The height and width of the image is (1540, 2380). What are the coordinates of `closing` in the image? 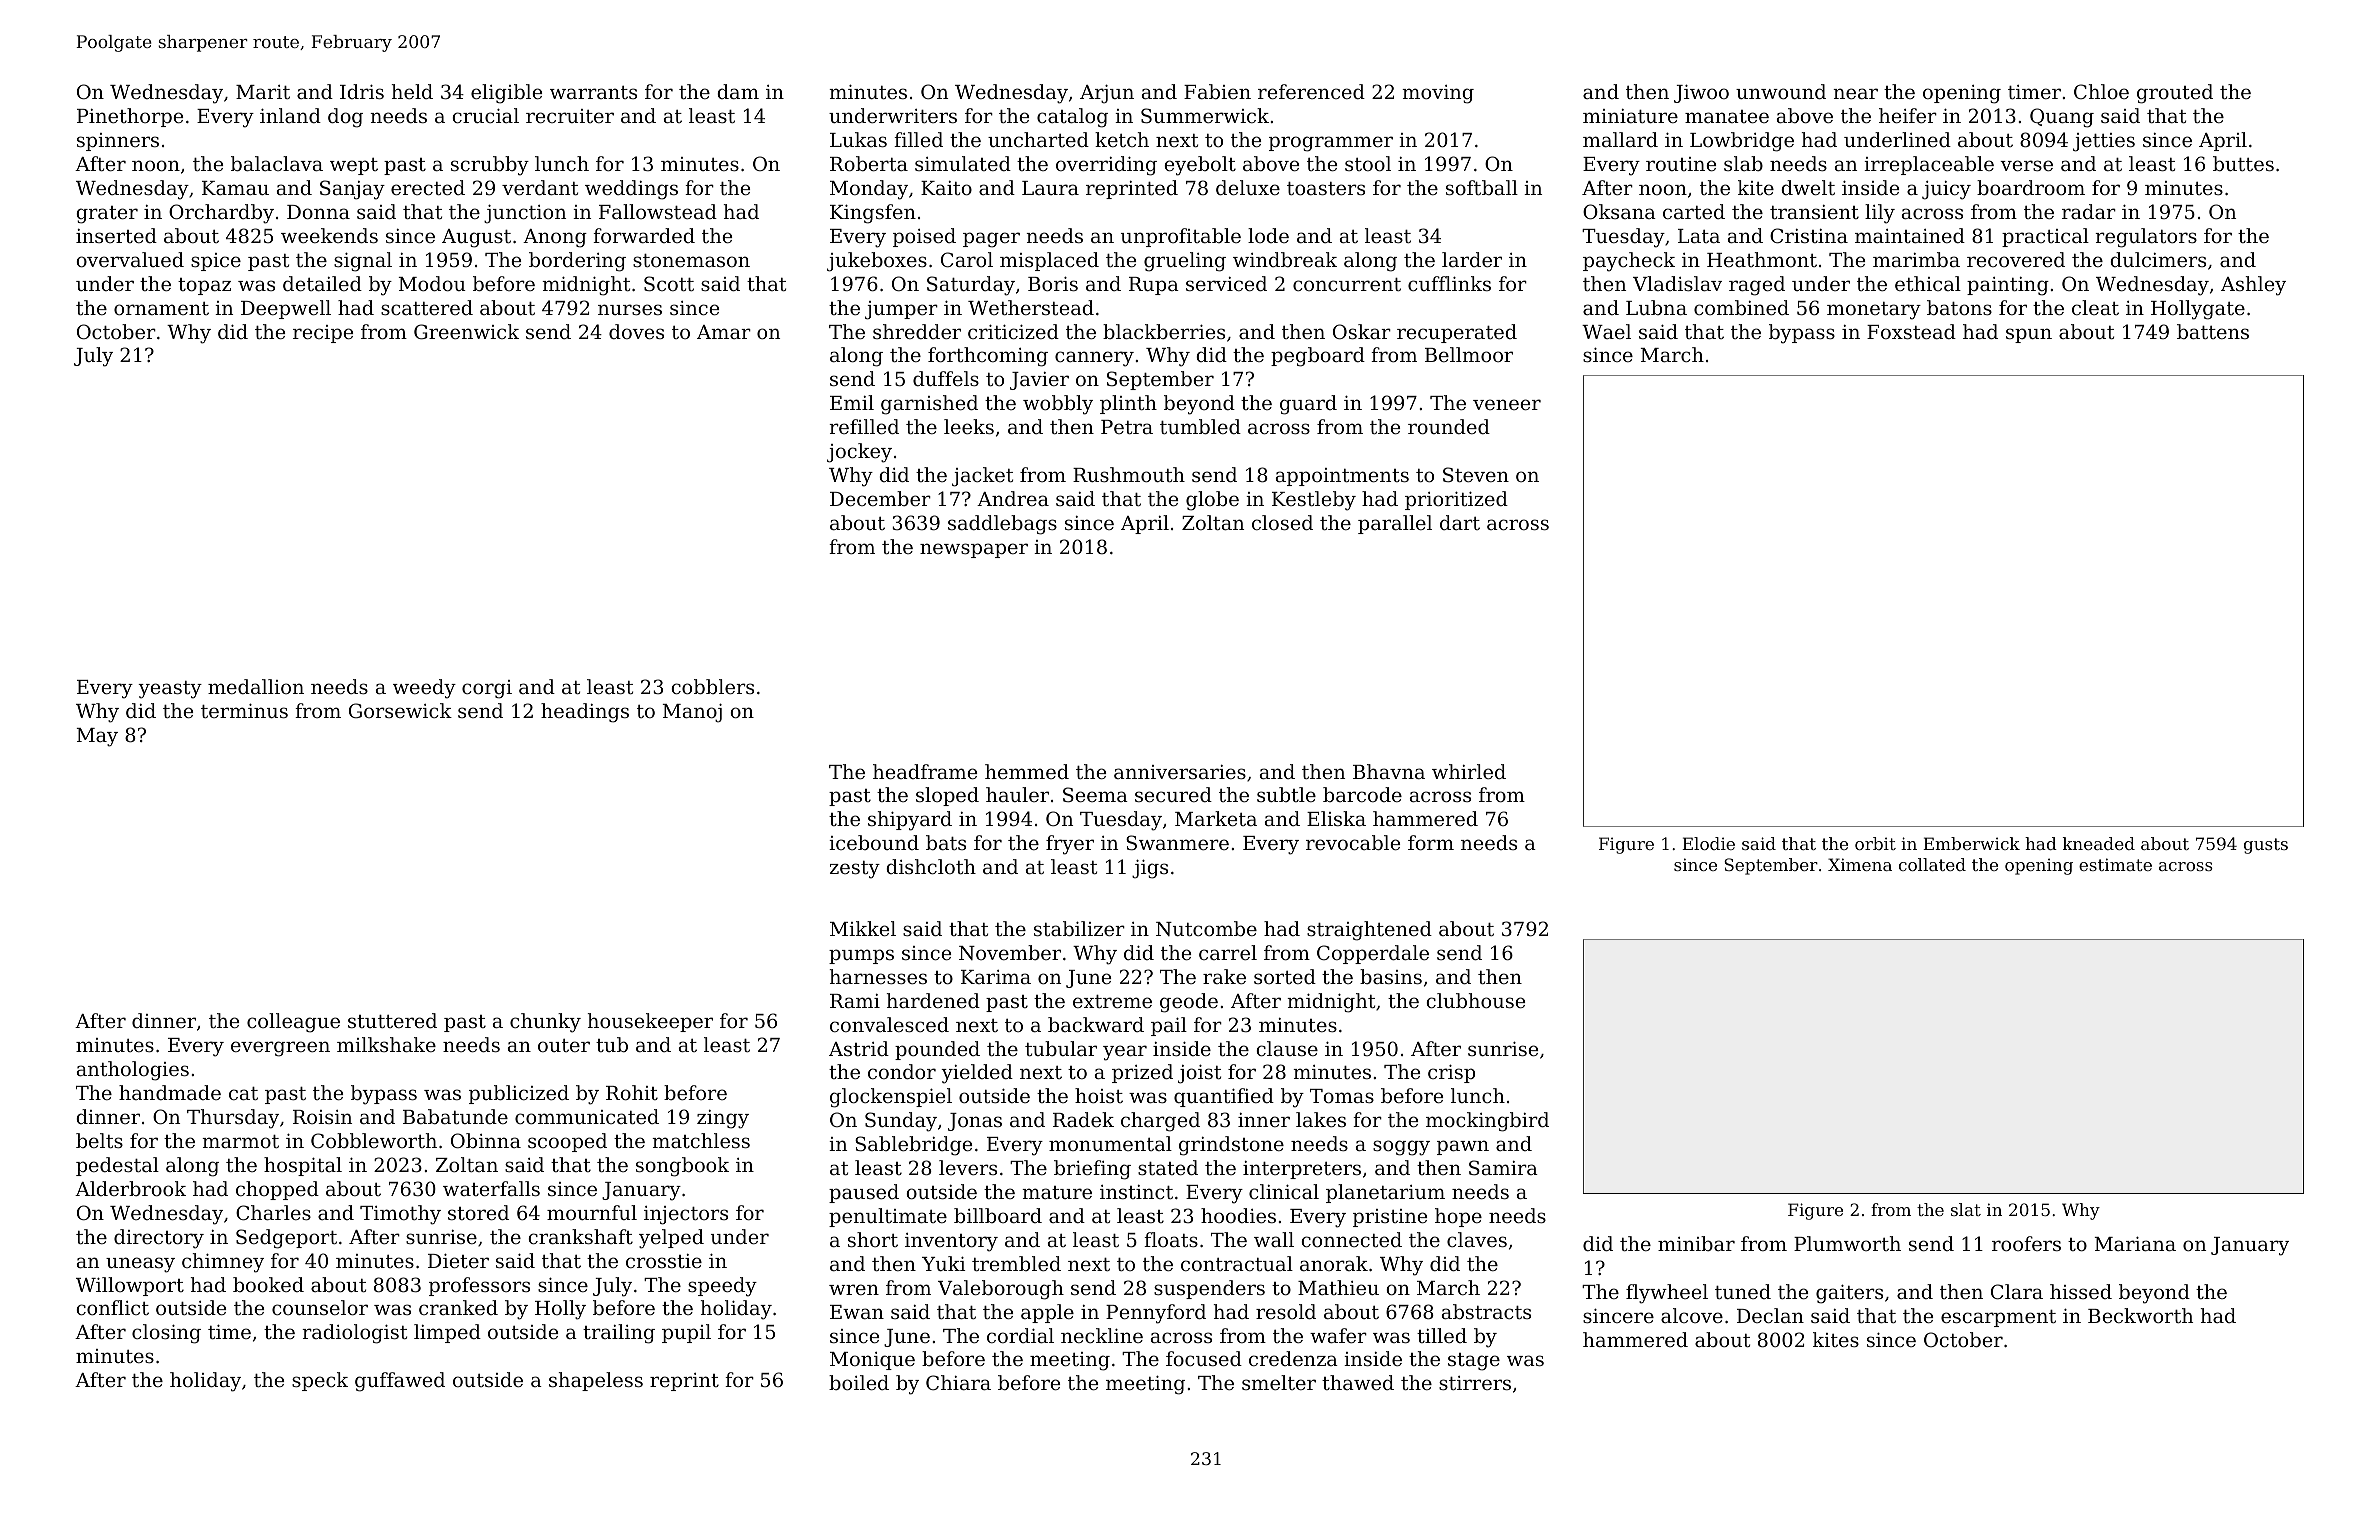 It's located at (166, 1334).
